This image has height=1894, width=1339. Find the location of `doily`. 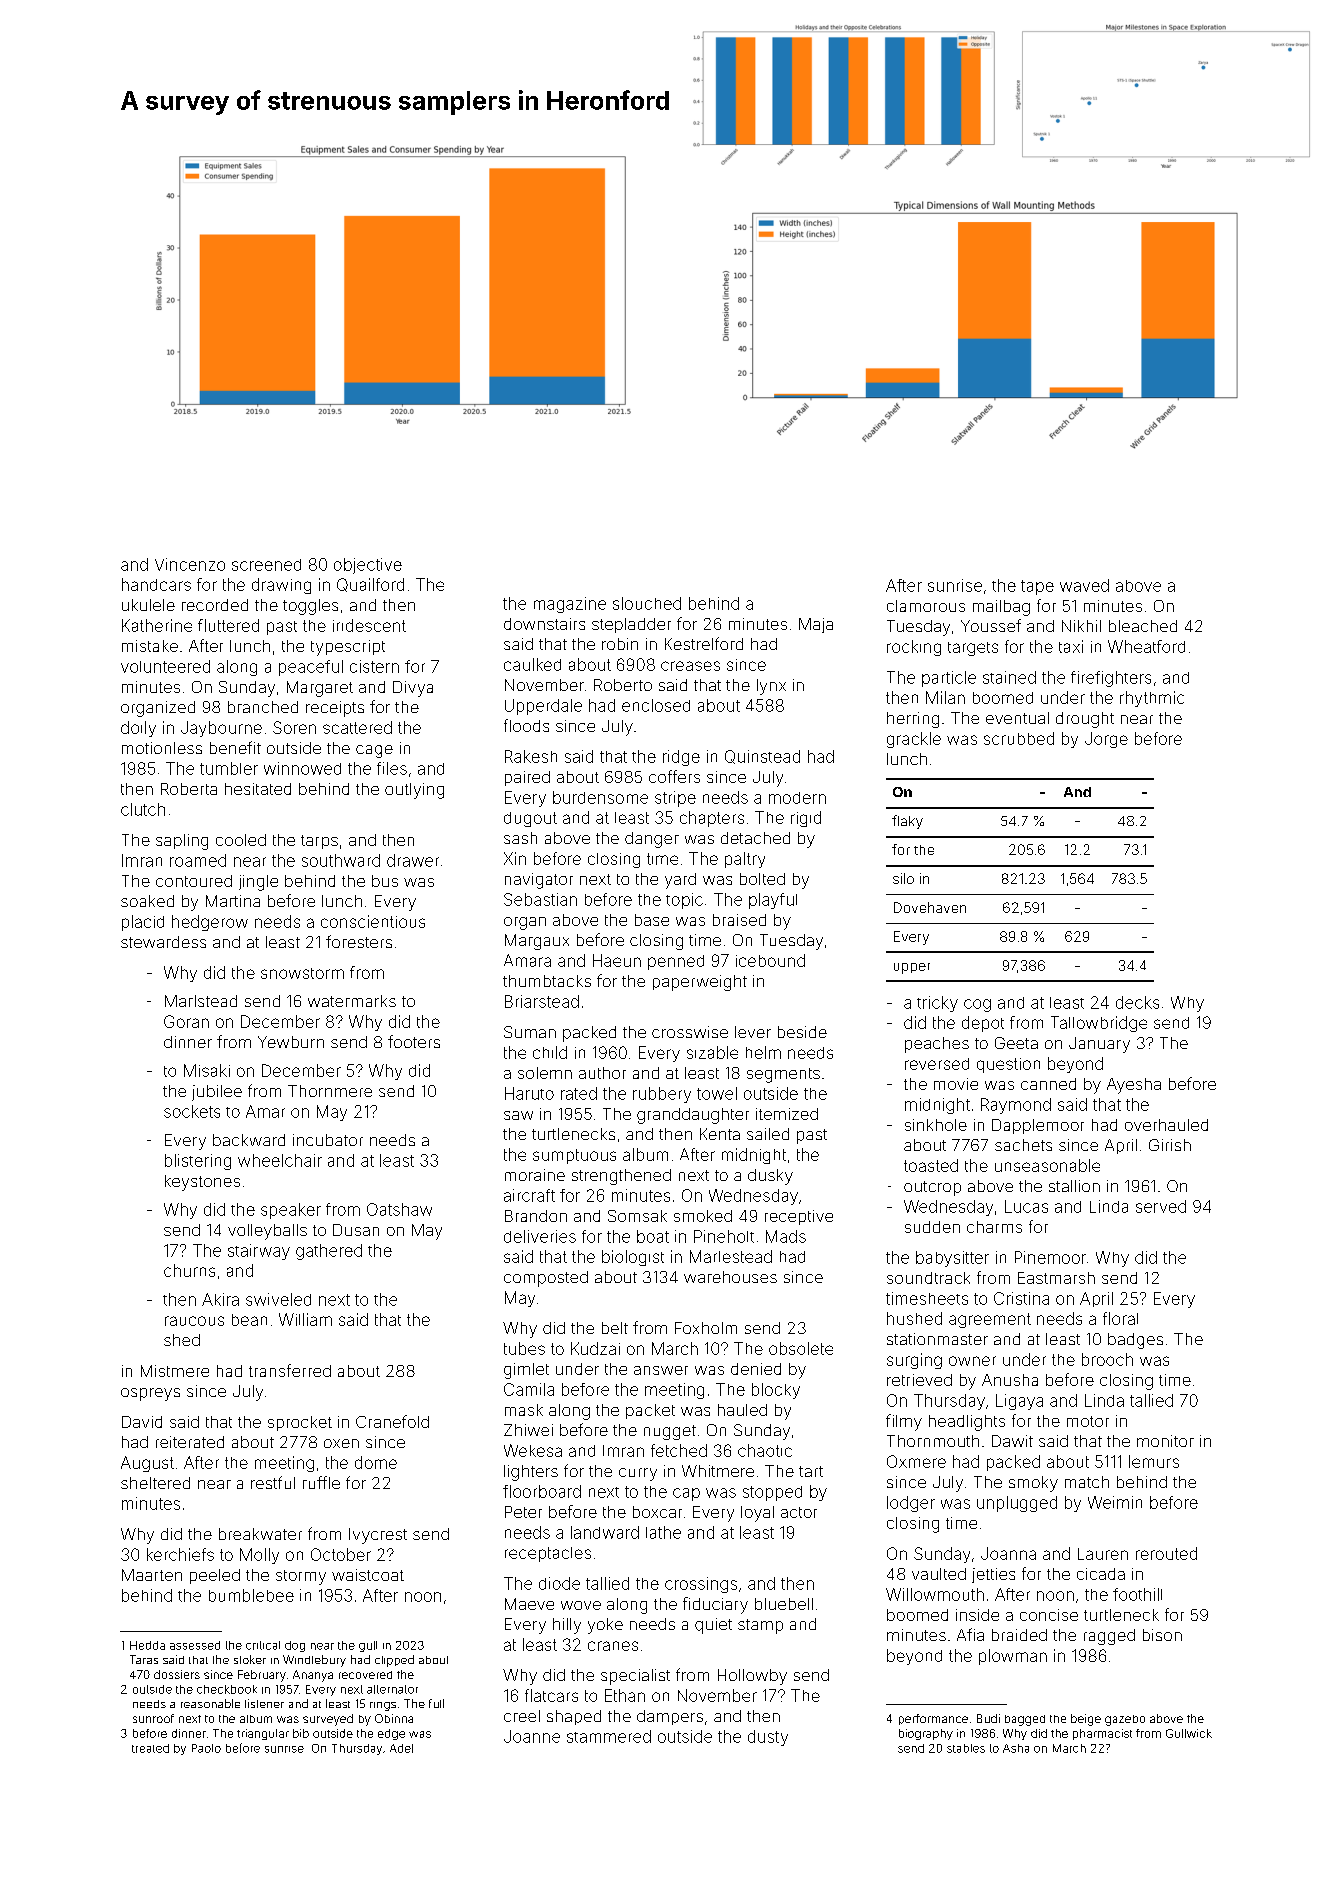

doily is located at coordinates (138, 729).
